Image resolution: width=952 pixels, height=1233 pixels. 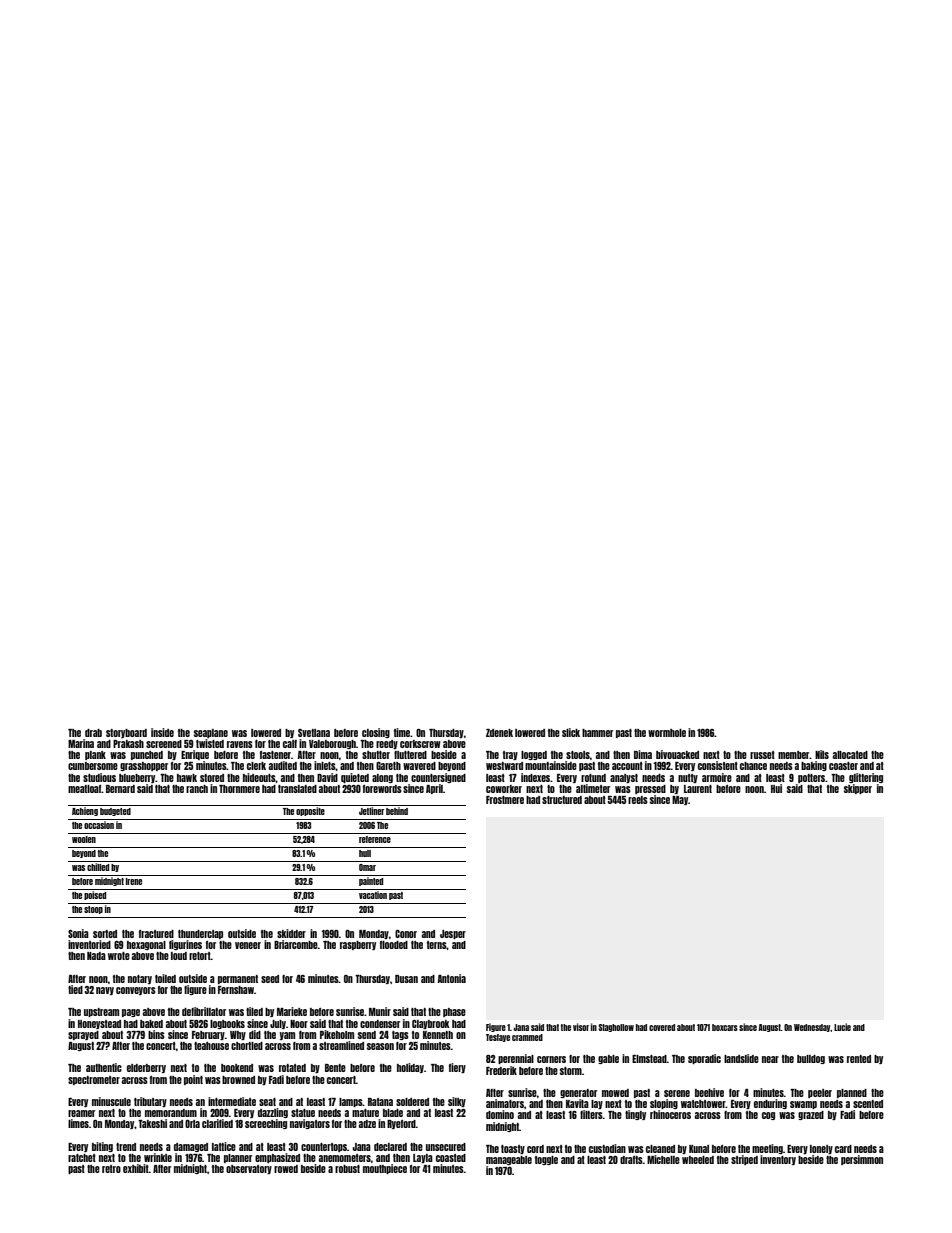 I want to click on screeching, so click(x=266, y=1124).
